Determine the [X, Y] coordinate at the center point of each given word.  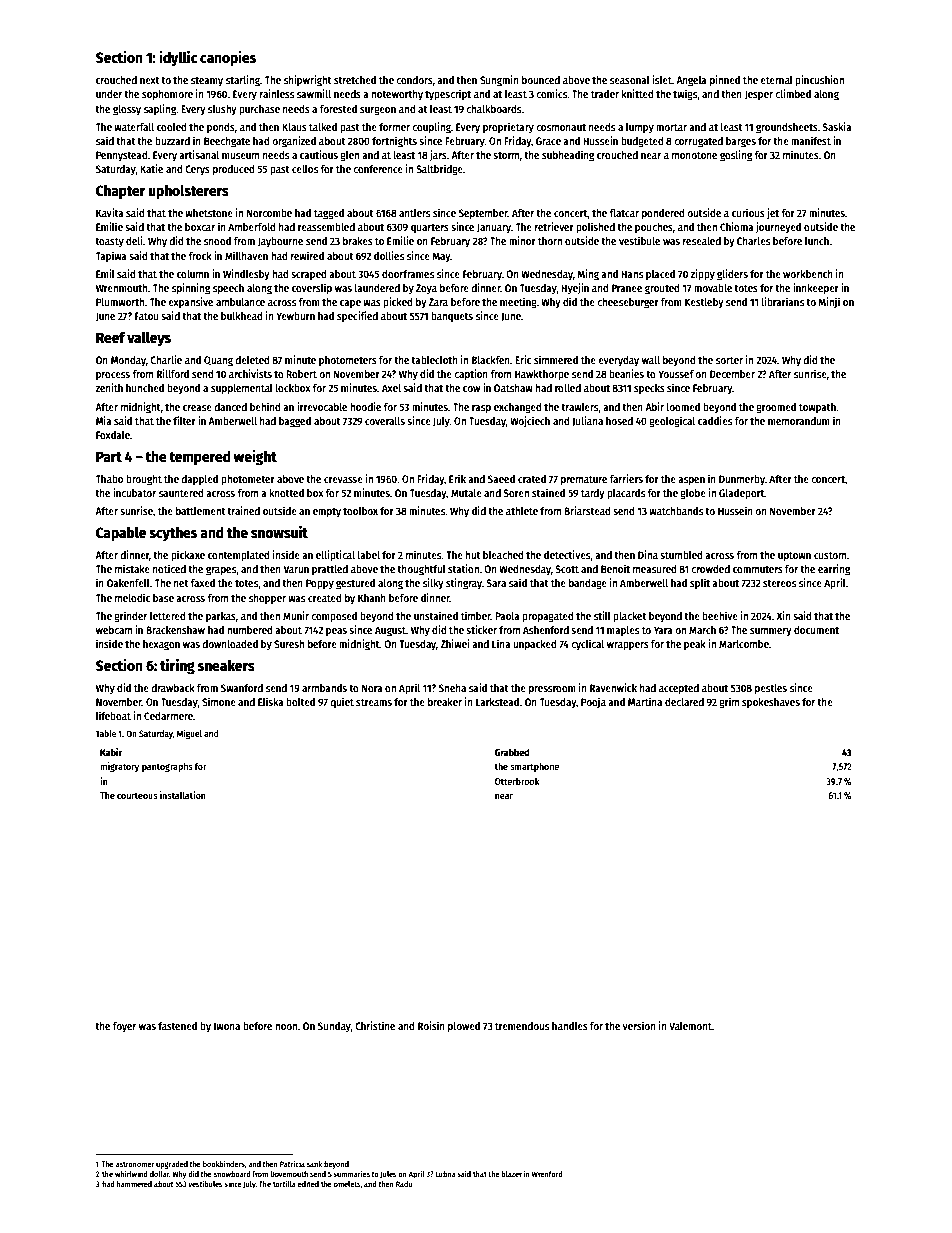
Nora [372, 688]
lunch [817, 241]
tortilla [284, 1183]
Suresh [289, 644]
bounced [541, 80]
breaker [445, 702]
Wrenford [547, 1174]
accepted [679, 689]
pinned [725, 81]
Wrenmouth [121, 288]
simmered [556, 359]
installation [183, 795]
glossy [127, 110]
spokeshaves [771, 703]
